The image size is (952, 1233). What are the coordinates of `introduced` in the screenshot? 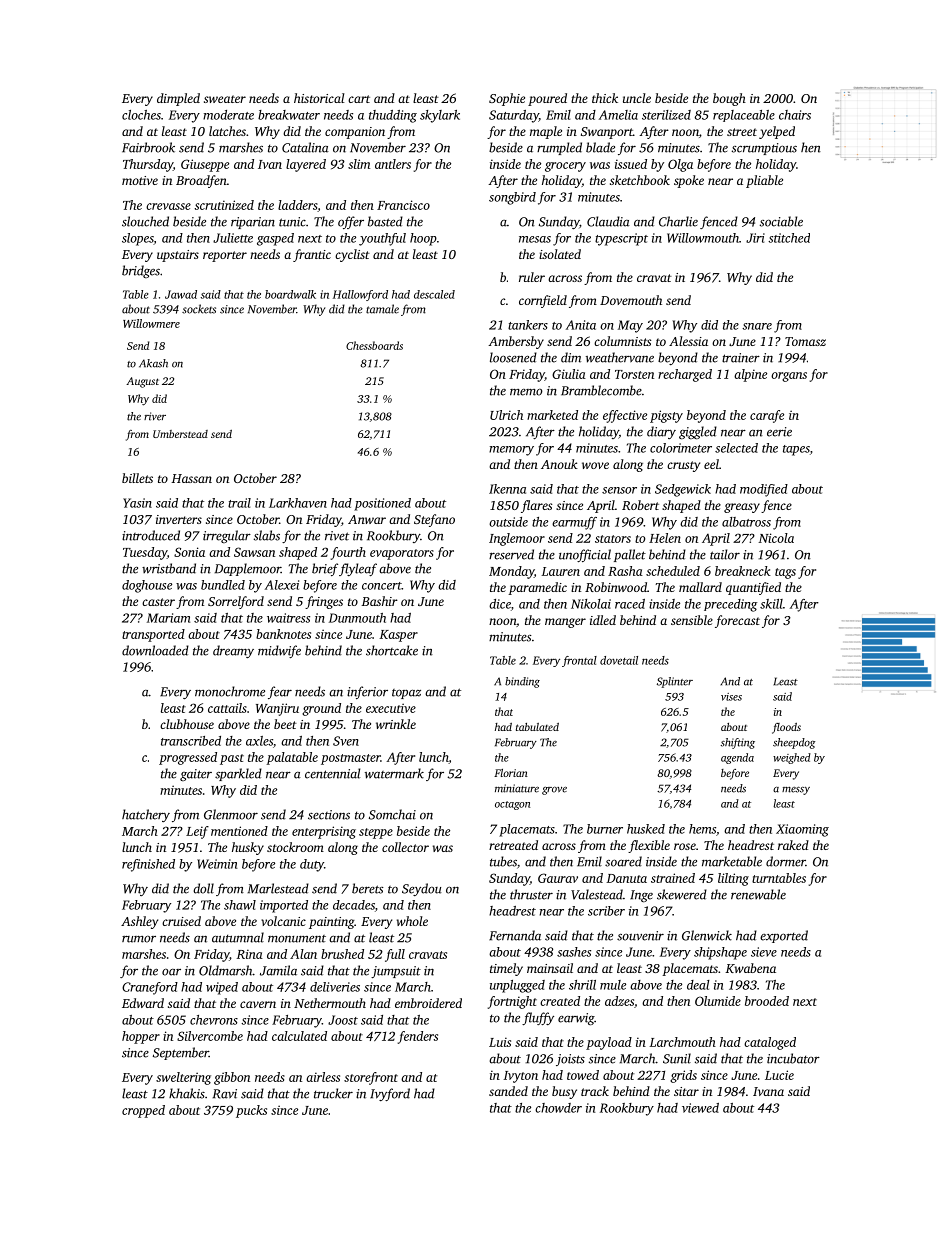 It's located at (151, 535).
